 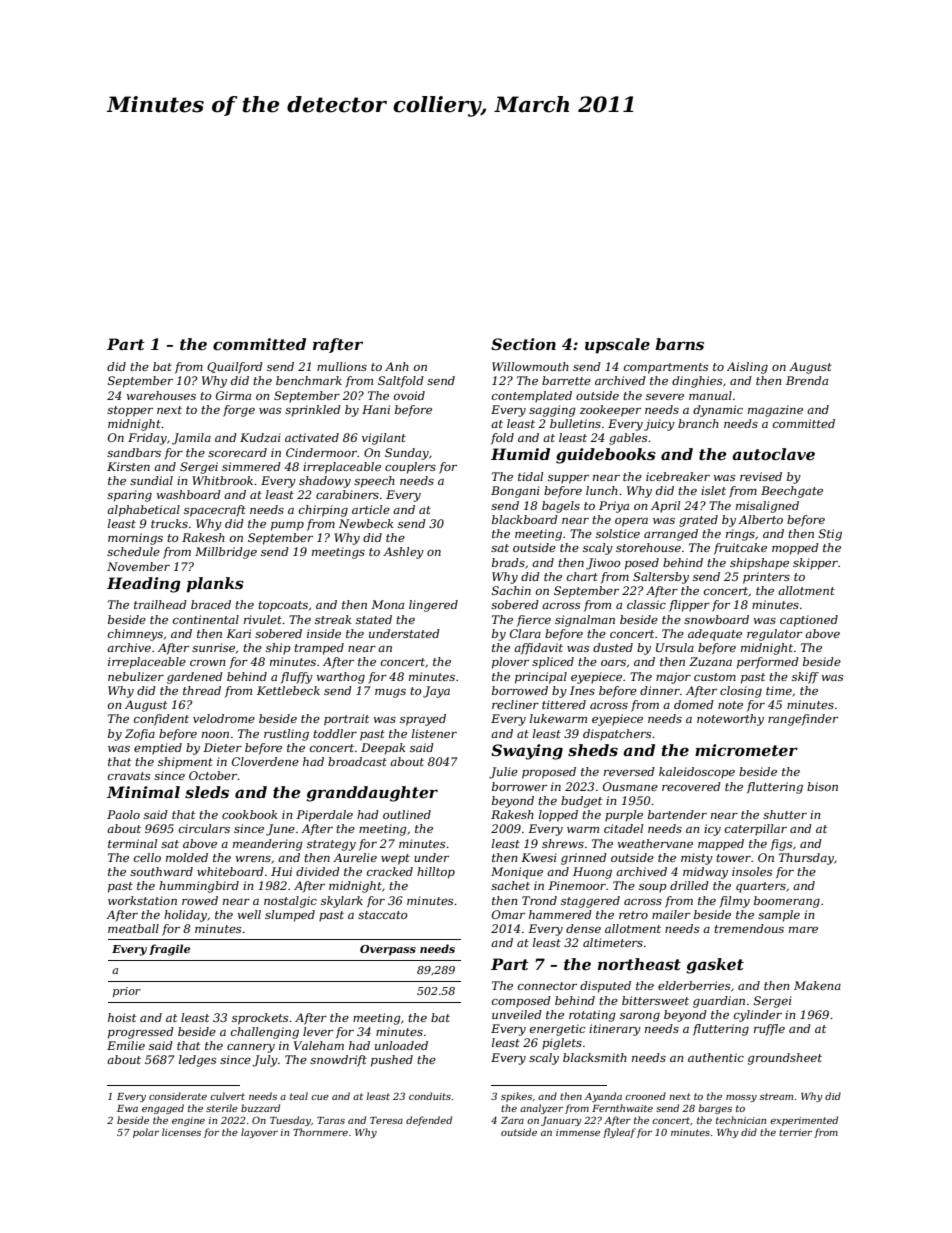 I want to click on Anh, so click(x=397, y=366).
